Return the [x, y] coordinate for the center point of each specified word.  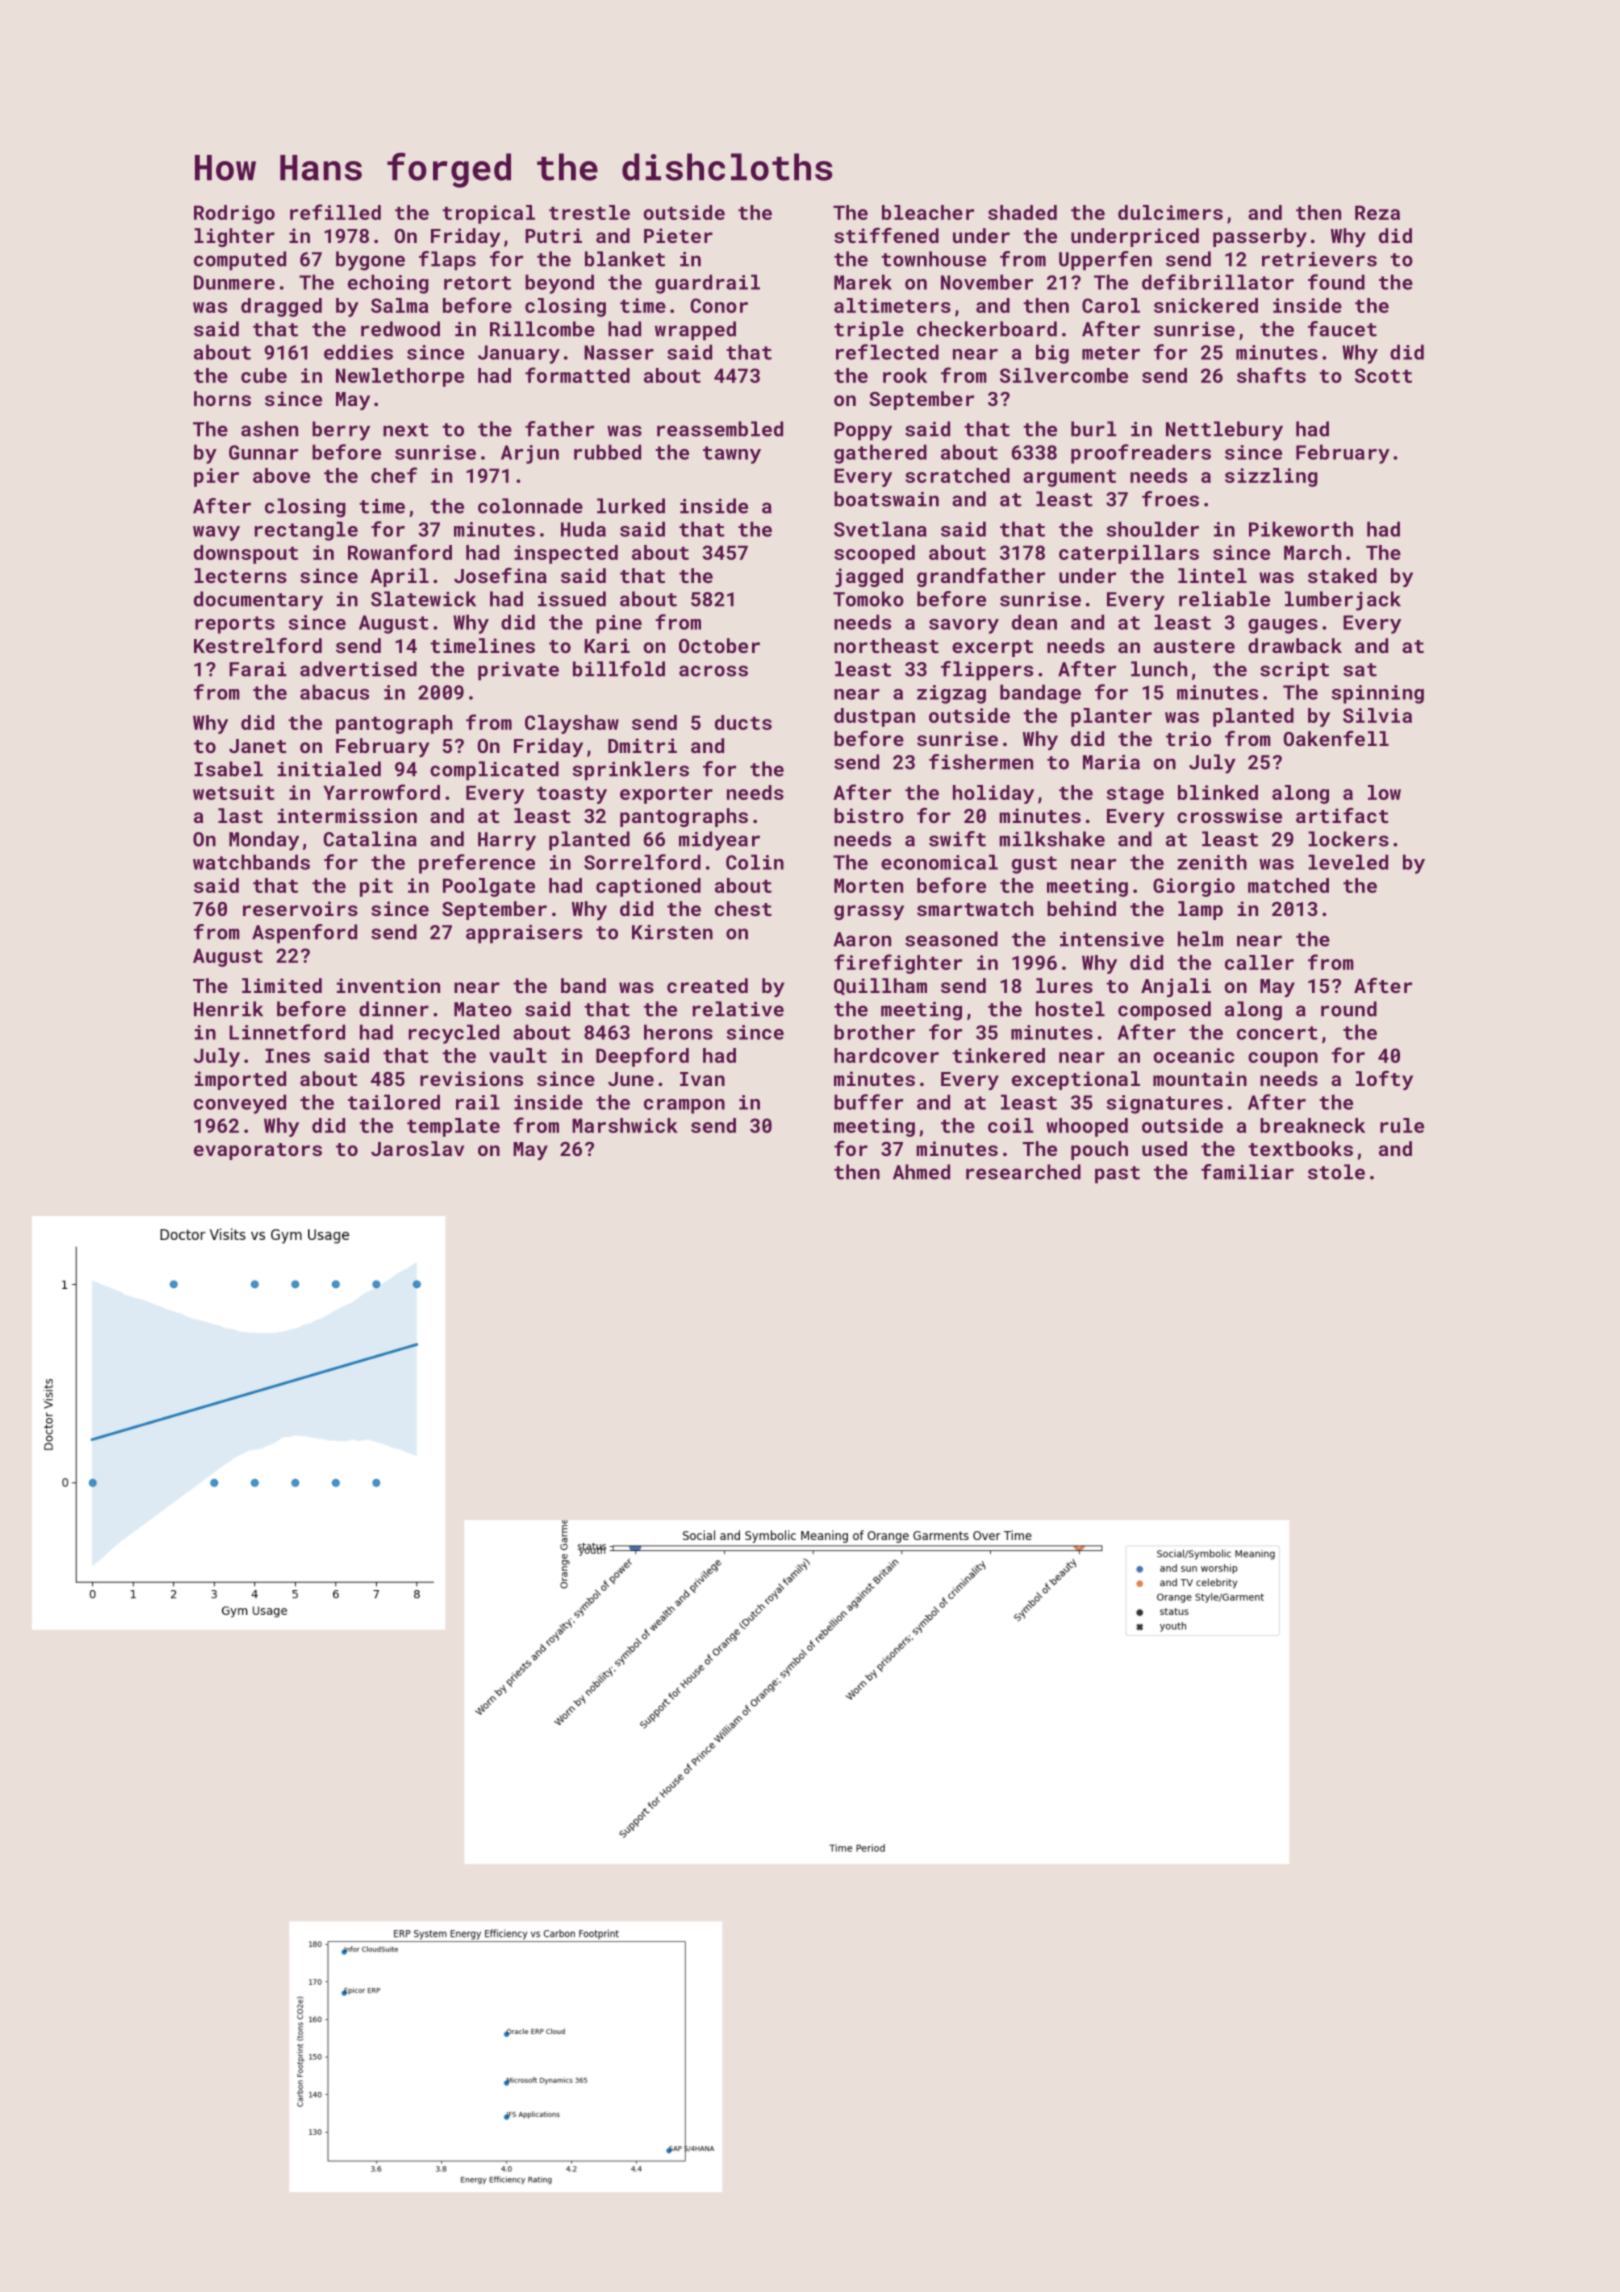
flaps [447, 261]
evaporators [258, 1151]
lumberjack [1343, 601]
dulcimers [1170, 212]
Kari [607, 645]
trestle [589, 212]
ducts [743, 722]
